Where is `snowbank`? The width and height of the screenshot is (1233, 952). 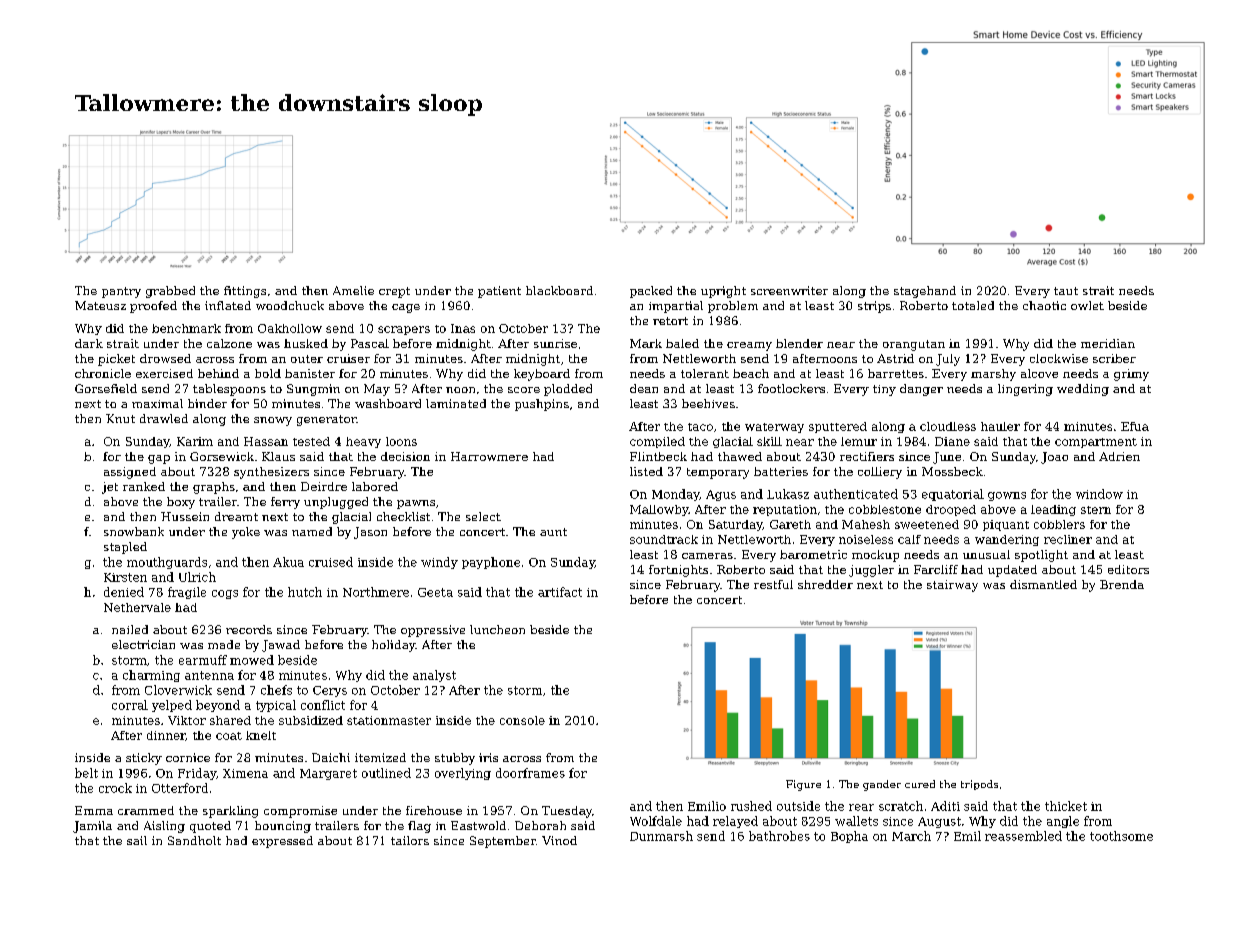
snowbank is located at coordinates (134, 531).
